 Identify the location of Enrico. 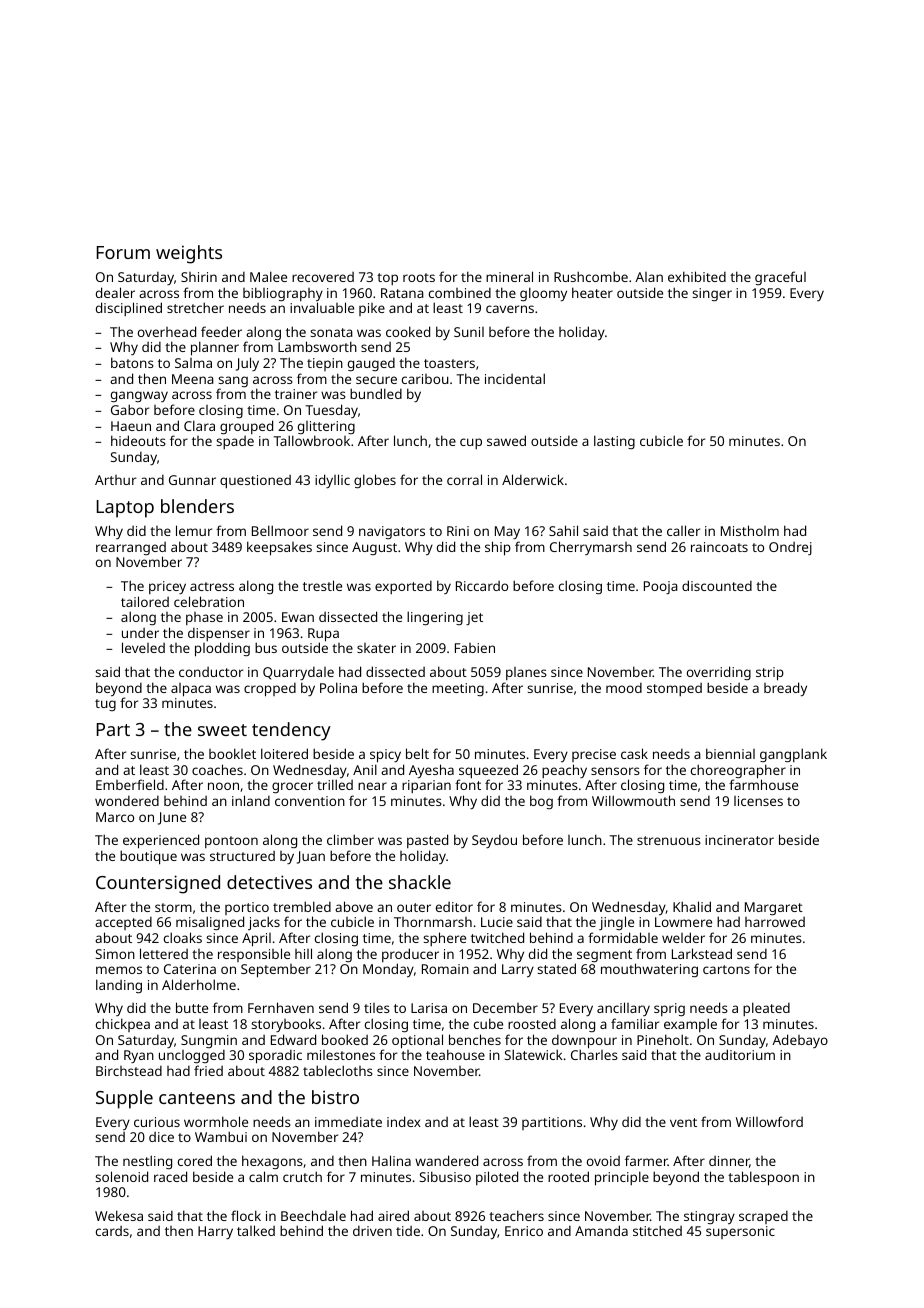
(524, 1231).
